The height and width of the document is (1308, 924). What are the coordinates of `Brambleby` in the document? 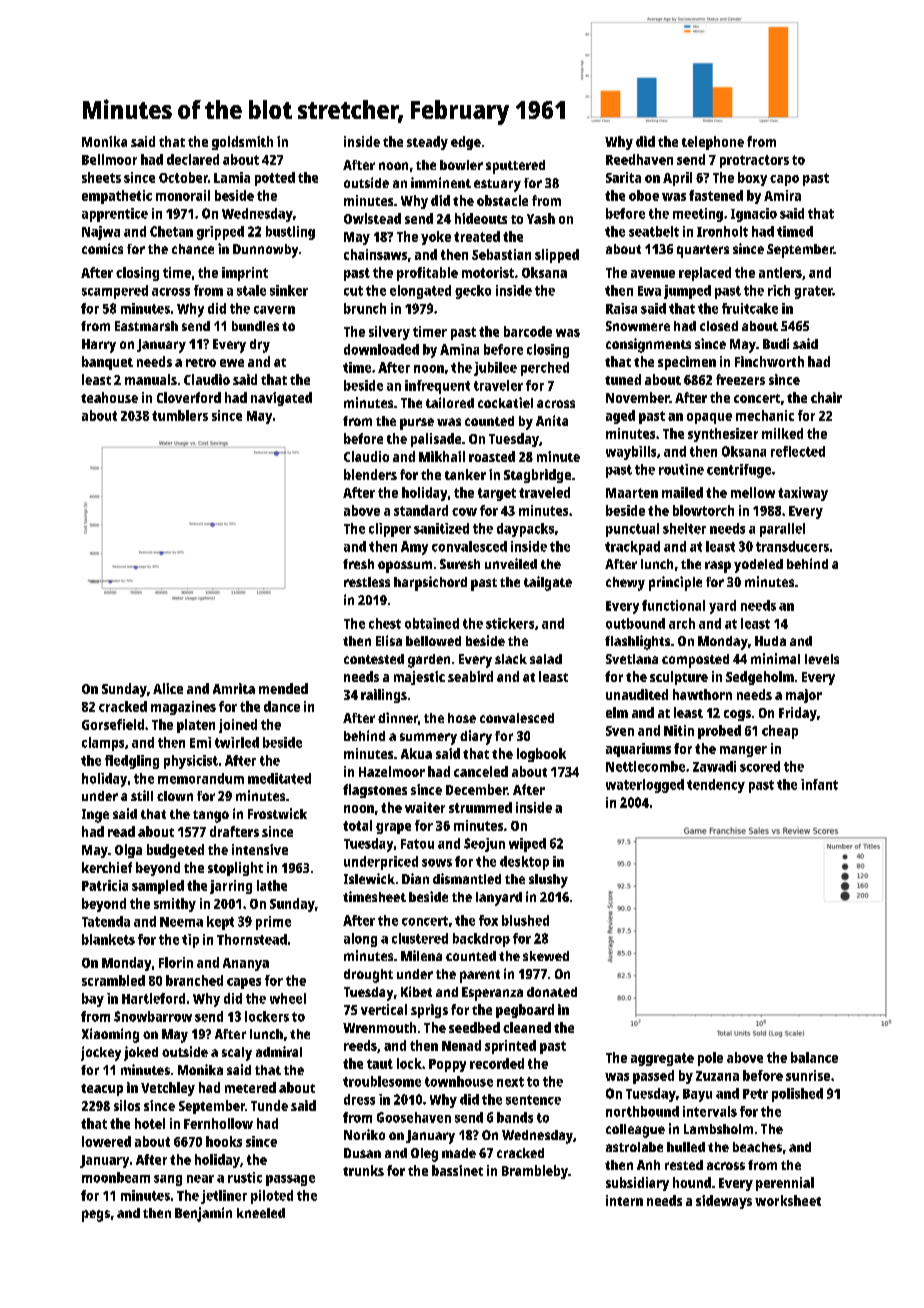 It's located at (535, 1172).
